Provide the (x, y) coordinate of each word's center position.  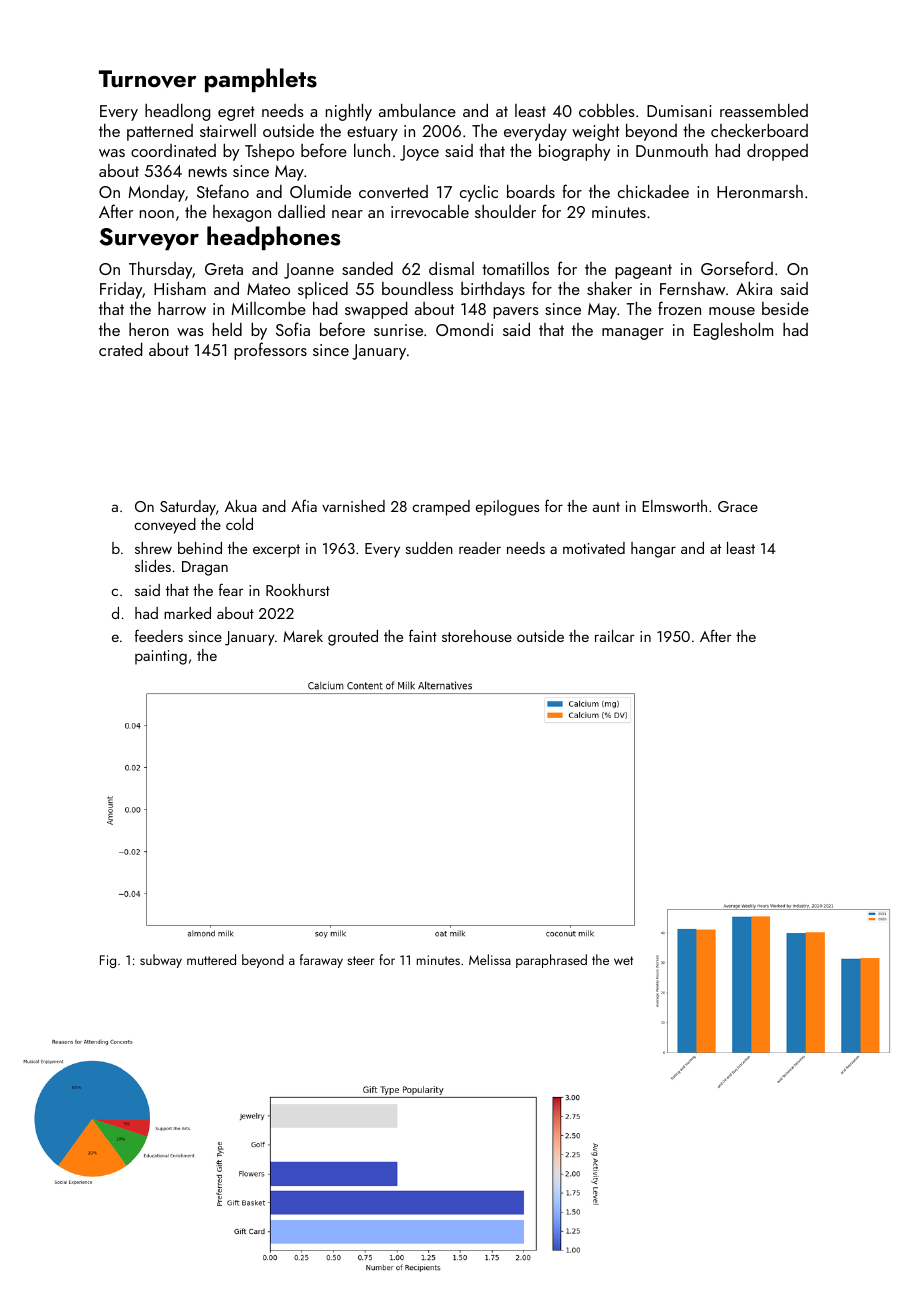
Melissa (490, 959)
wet (623, 960)
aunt (606, 507)
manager (633, 334)
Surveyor (149, 239)
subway (161, 961)
